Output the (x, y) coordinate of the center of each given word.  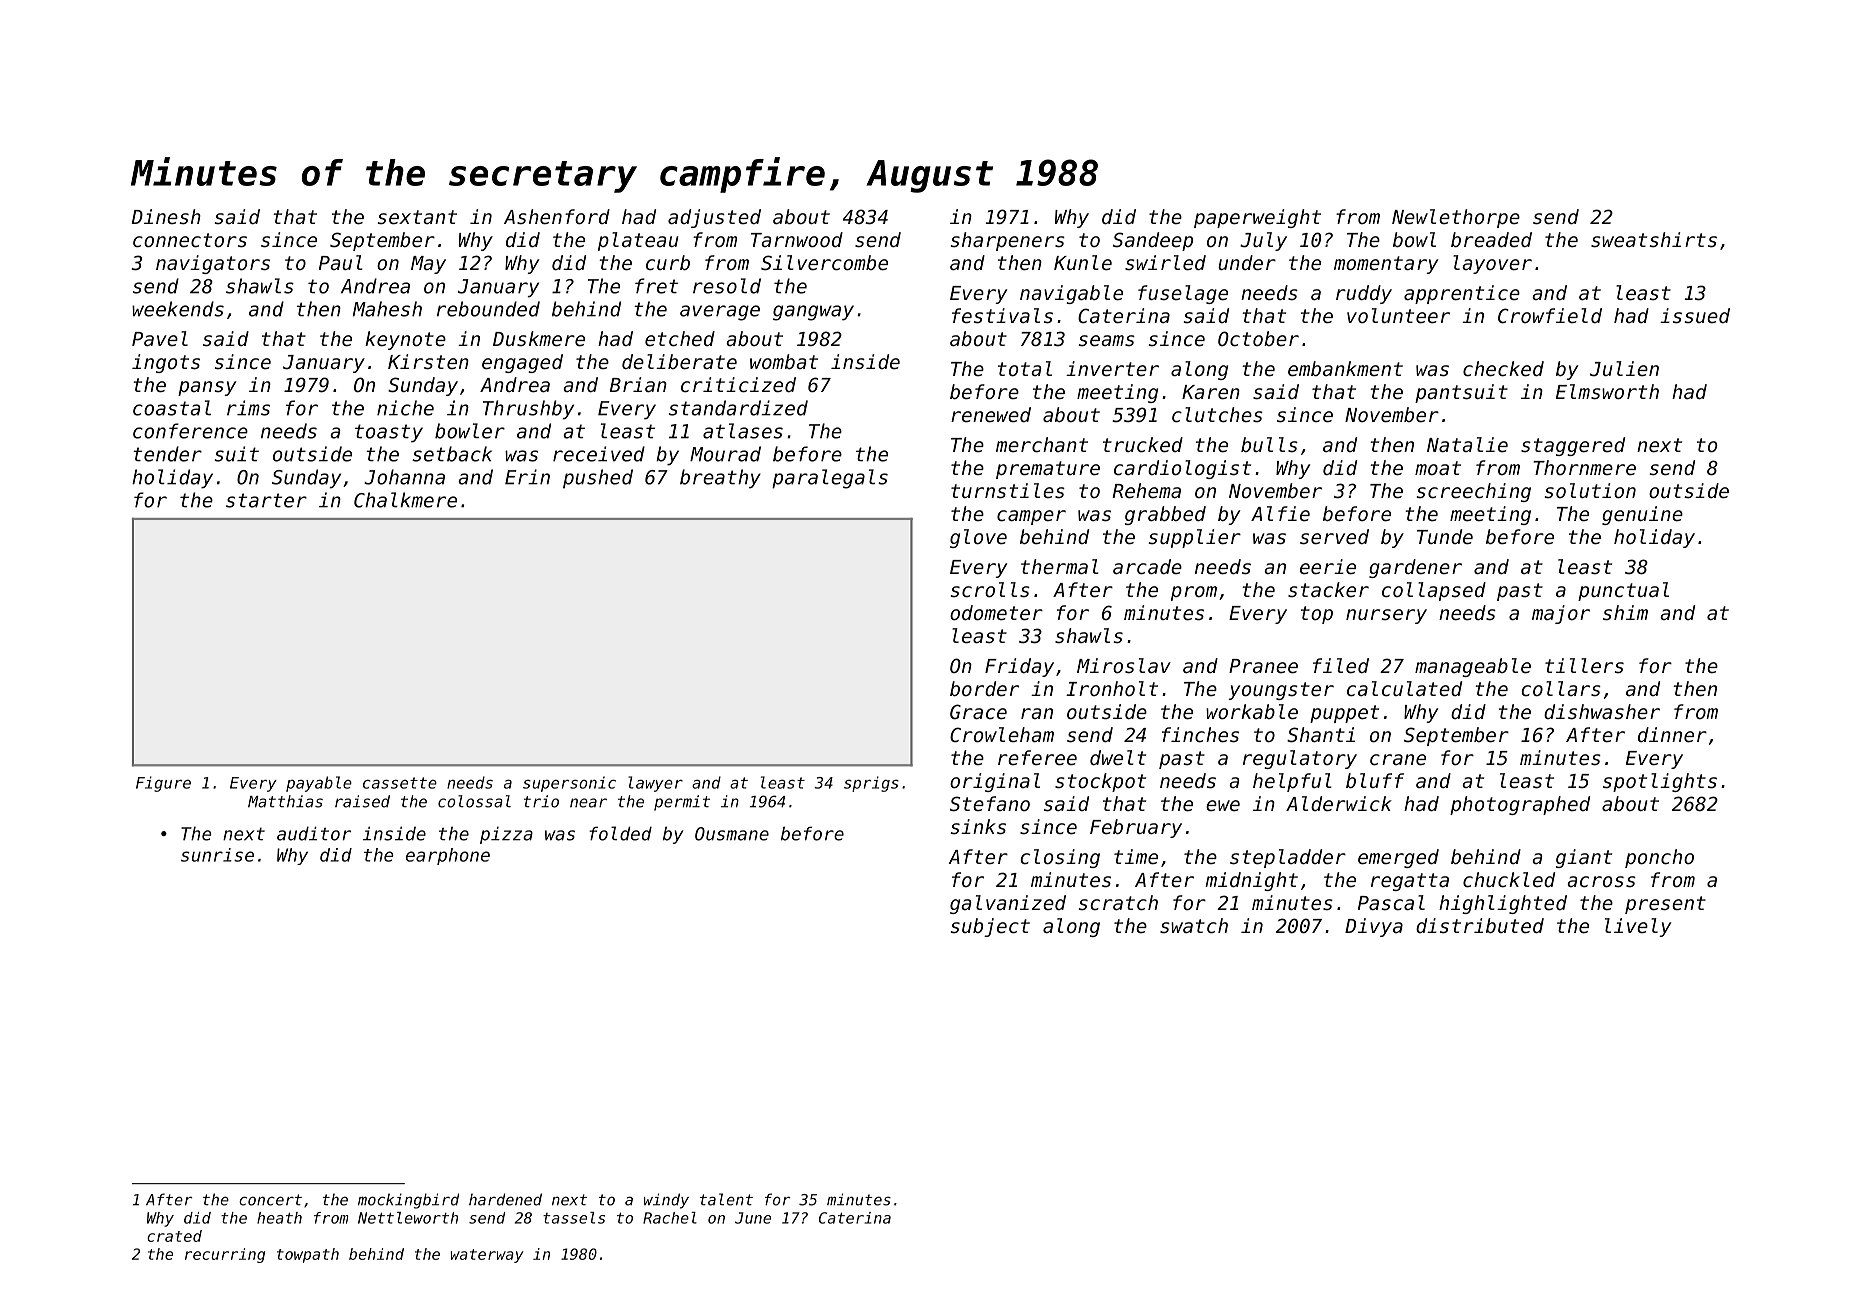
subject (990, 927)
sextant (417, 217)
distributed (1480, 926)
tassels (574, 1218)
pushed (598, 479)
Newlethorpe (1456, 218)
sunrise (217, 855)
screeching (1474, 492)
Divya (1374, 927)
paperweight (1257, 218)
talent (726, 1199)
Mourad (725, 454)
